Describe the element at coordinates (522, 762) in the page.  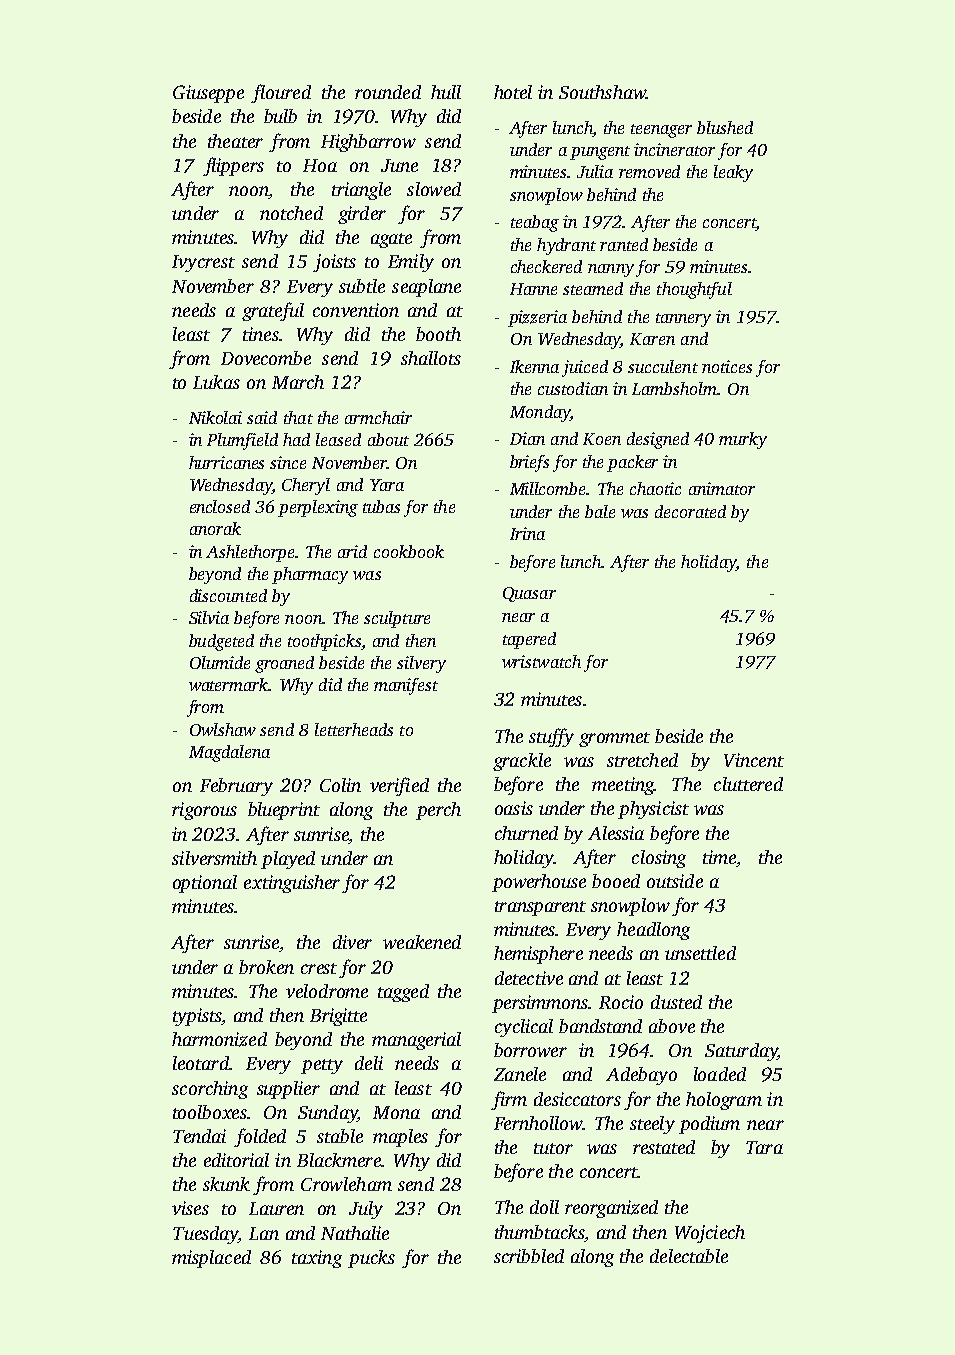
I see `grackle` at that location.
